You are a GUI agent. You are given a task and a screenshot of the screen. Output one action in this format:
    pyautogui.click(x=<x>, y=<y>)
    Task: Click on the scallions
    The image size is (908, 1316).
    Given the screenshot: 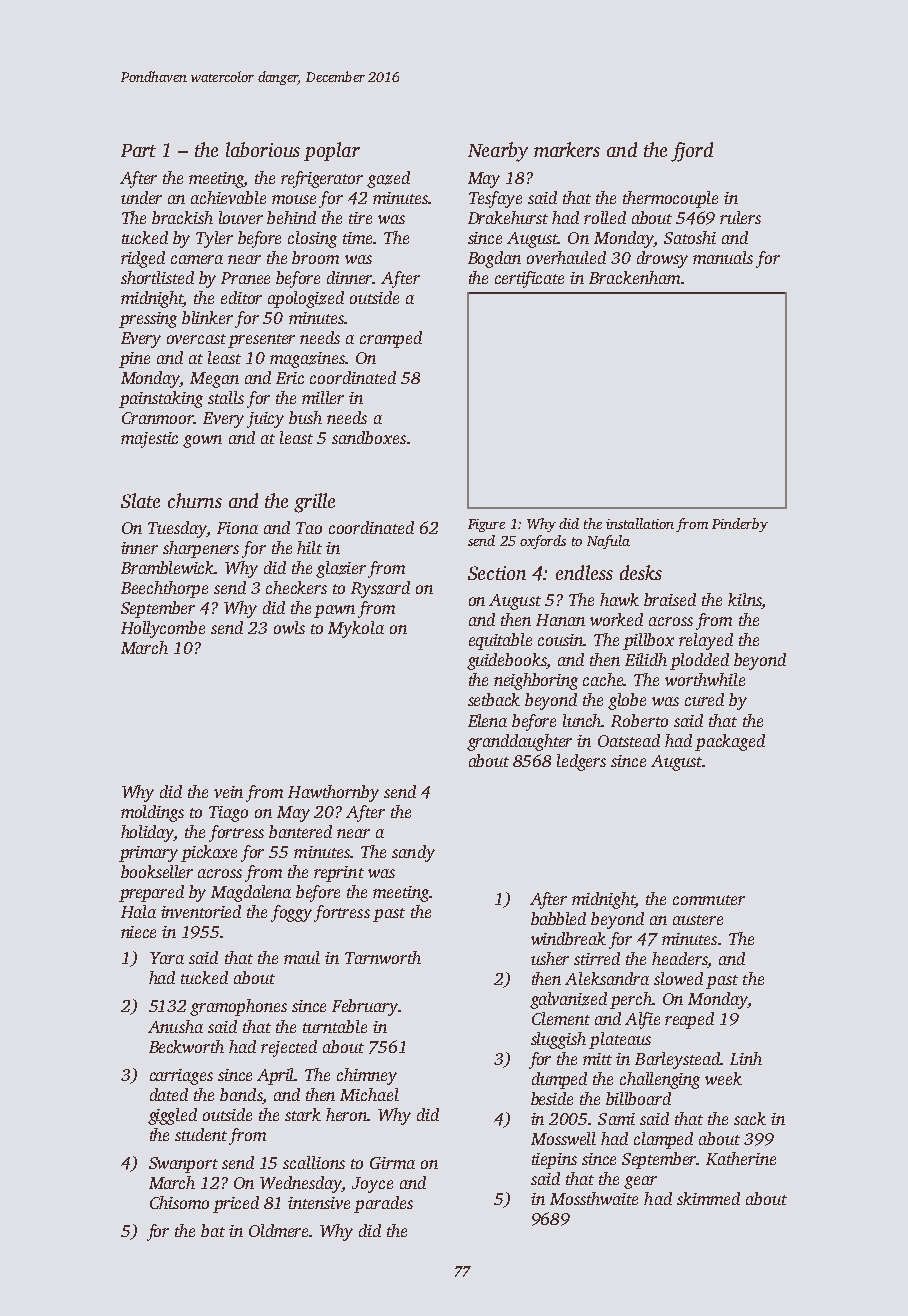 What is the action you would take?
    pyautogui.click(x=314, y=1162)
